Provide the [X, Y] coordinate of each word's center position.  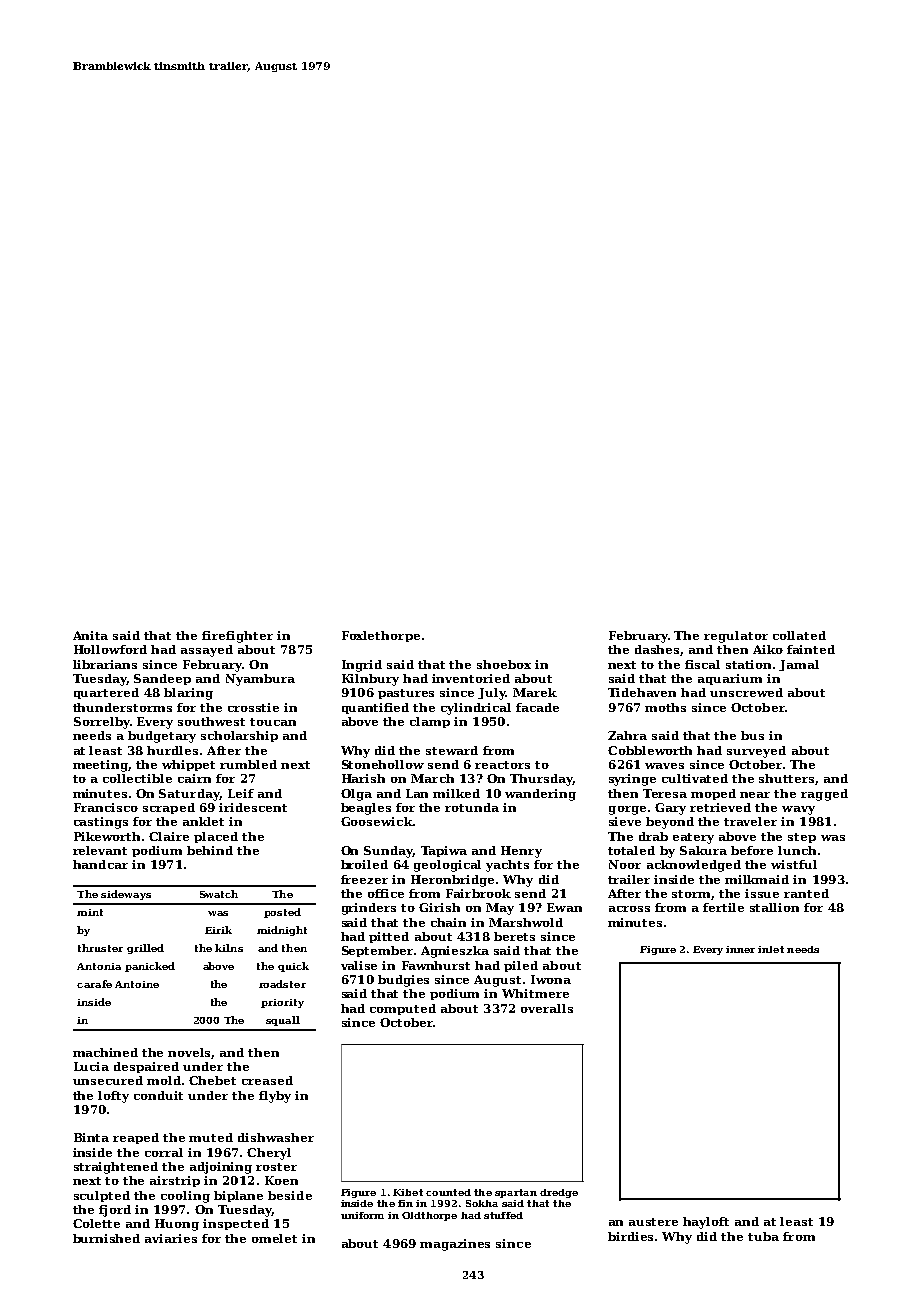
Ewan [564, 907]
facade [537, 707]
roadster [282, 984]
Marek [535, 692]
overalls [547, 1008]
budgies [403, 981]
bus [752, 735]
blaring [188, 694]
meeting [100, 766]
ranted [806, 893]
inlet [771, 949]
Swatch [219, 894]
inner [740, 949]
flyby [275, 1097]
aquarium [730, 679]
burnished [106, 1238]
